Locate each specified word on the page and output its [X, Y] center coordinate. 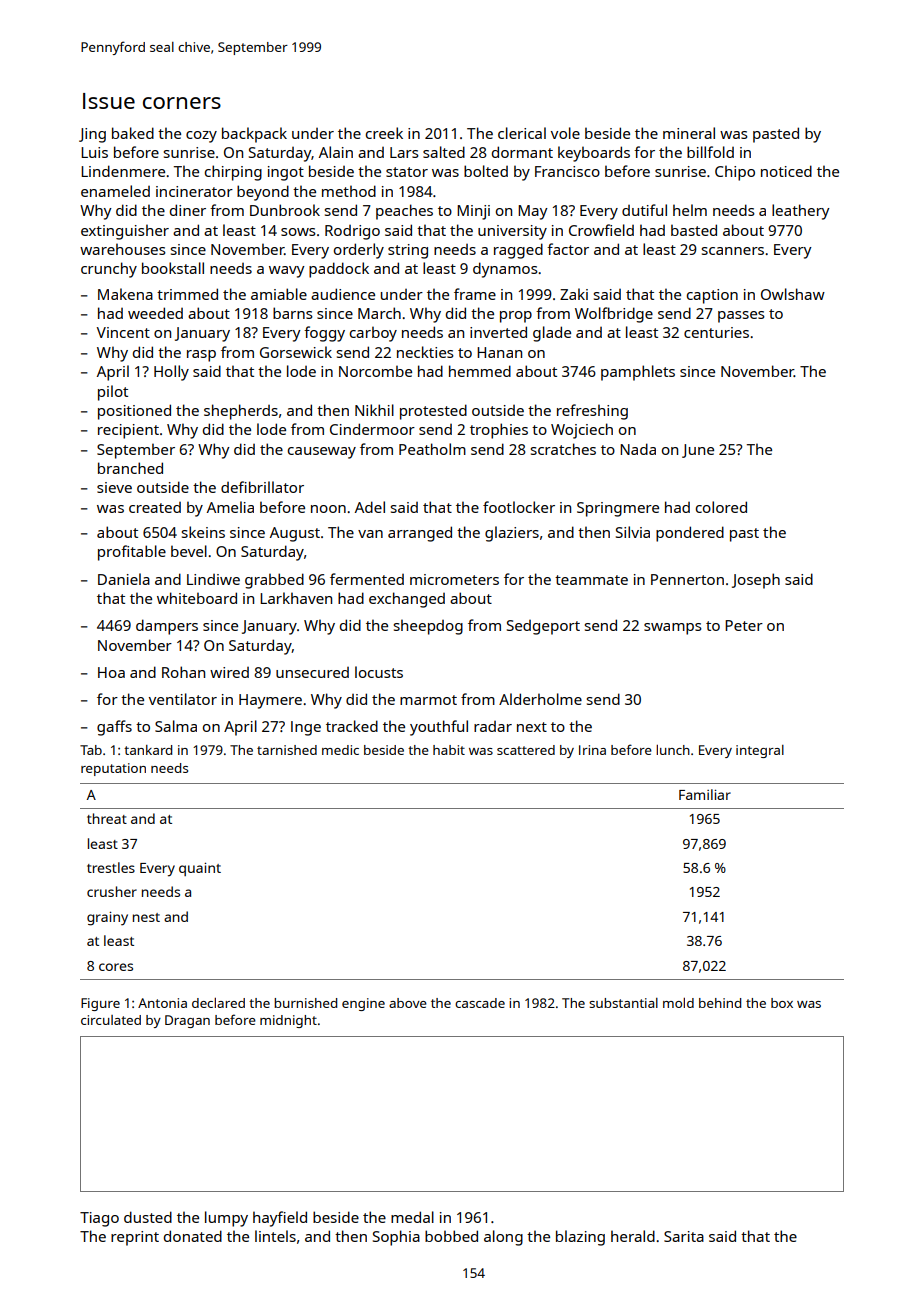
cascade [480, 1003]
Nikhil [374, 410]
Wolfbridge [614, 315]
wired [229, 672]
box [782, 1003]
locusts [379, 672]
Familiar [705, 794]
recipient [128, 431]
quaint [200, 869]
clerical [522, 133]
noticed [786, 171]
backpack [254, 135]
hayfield [280, 1219]
